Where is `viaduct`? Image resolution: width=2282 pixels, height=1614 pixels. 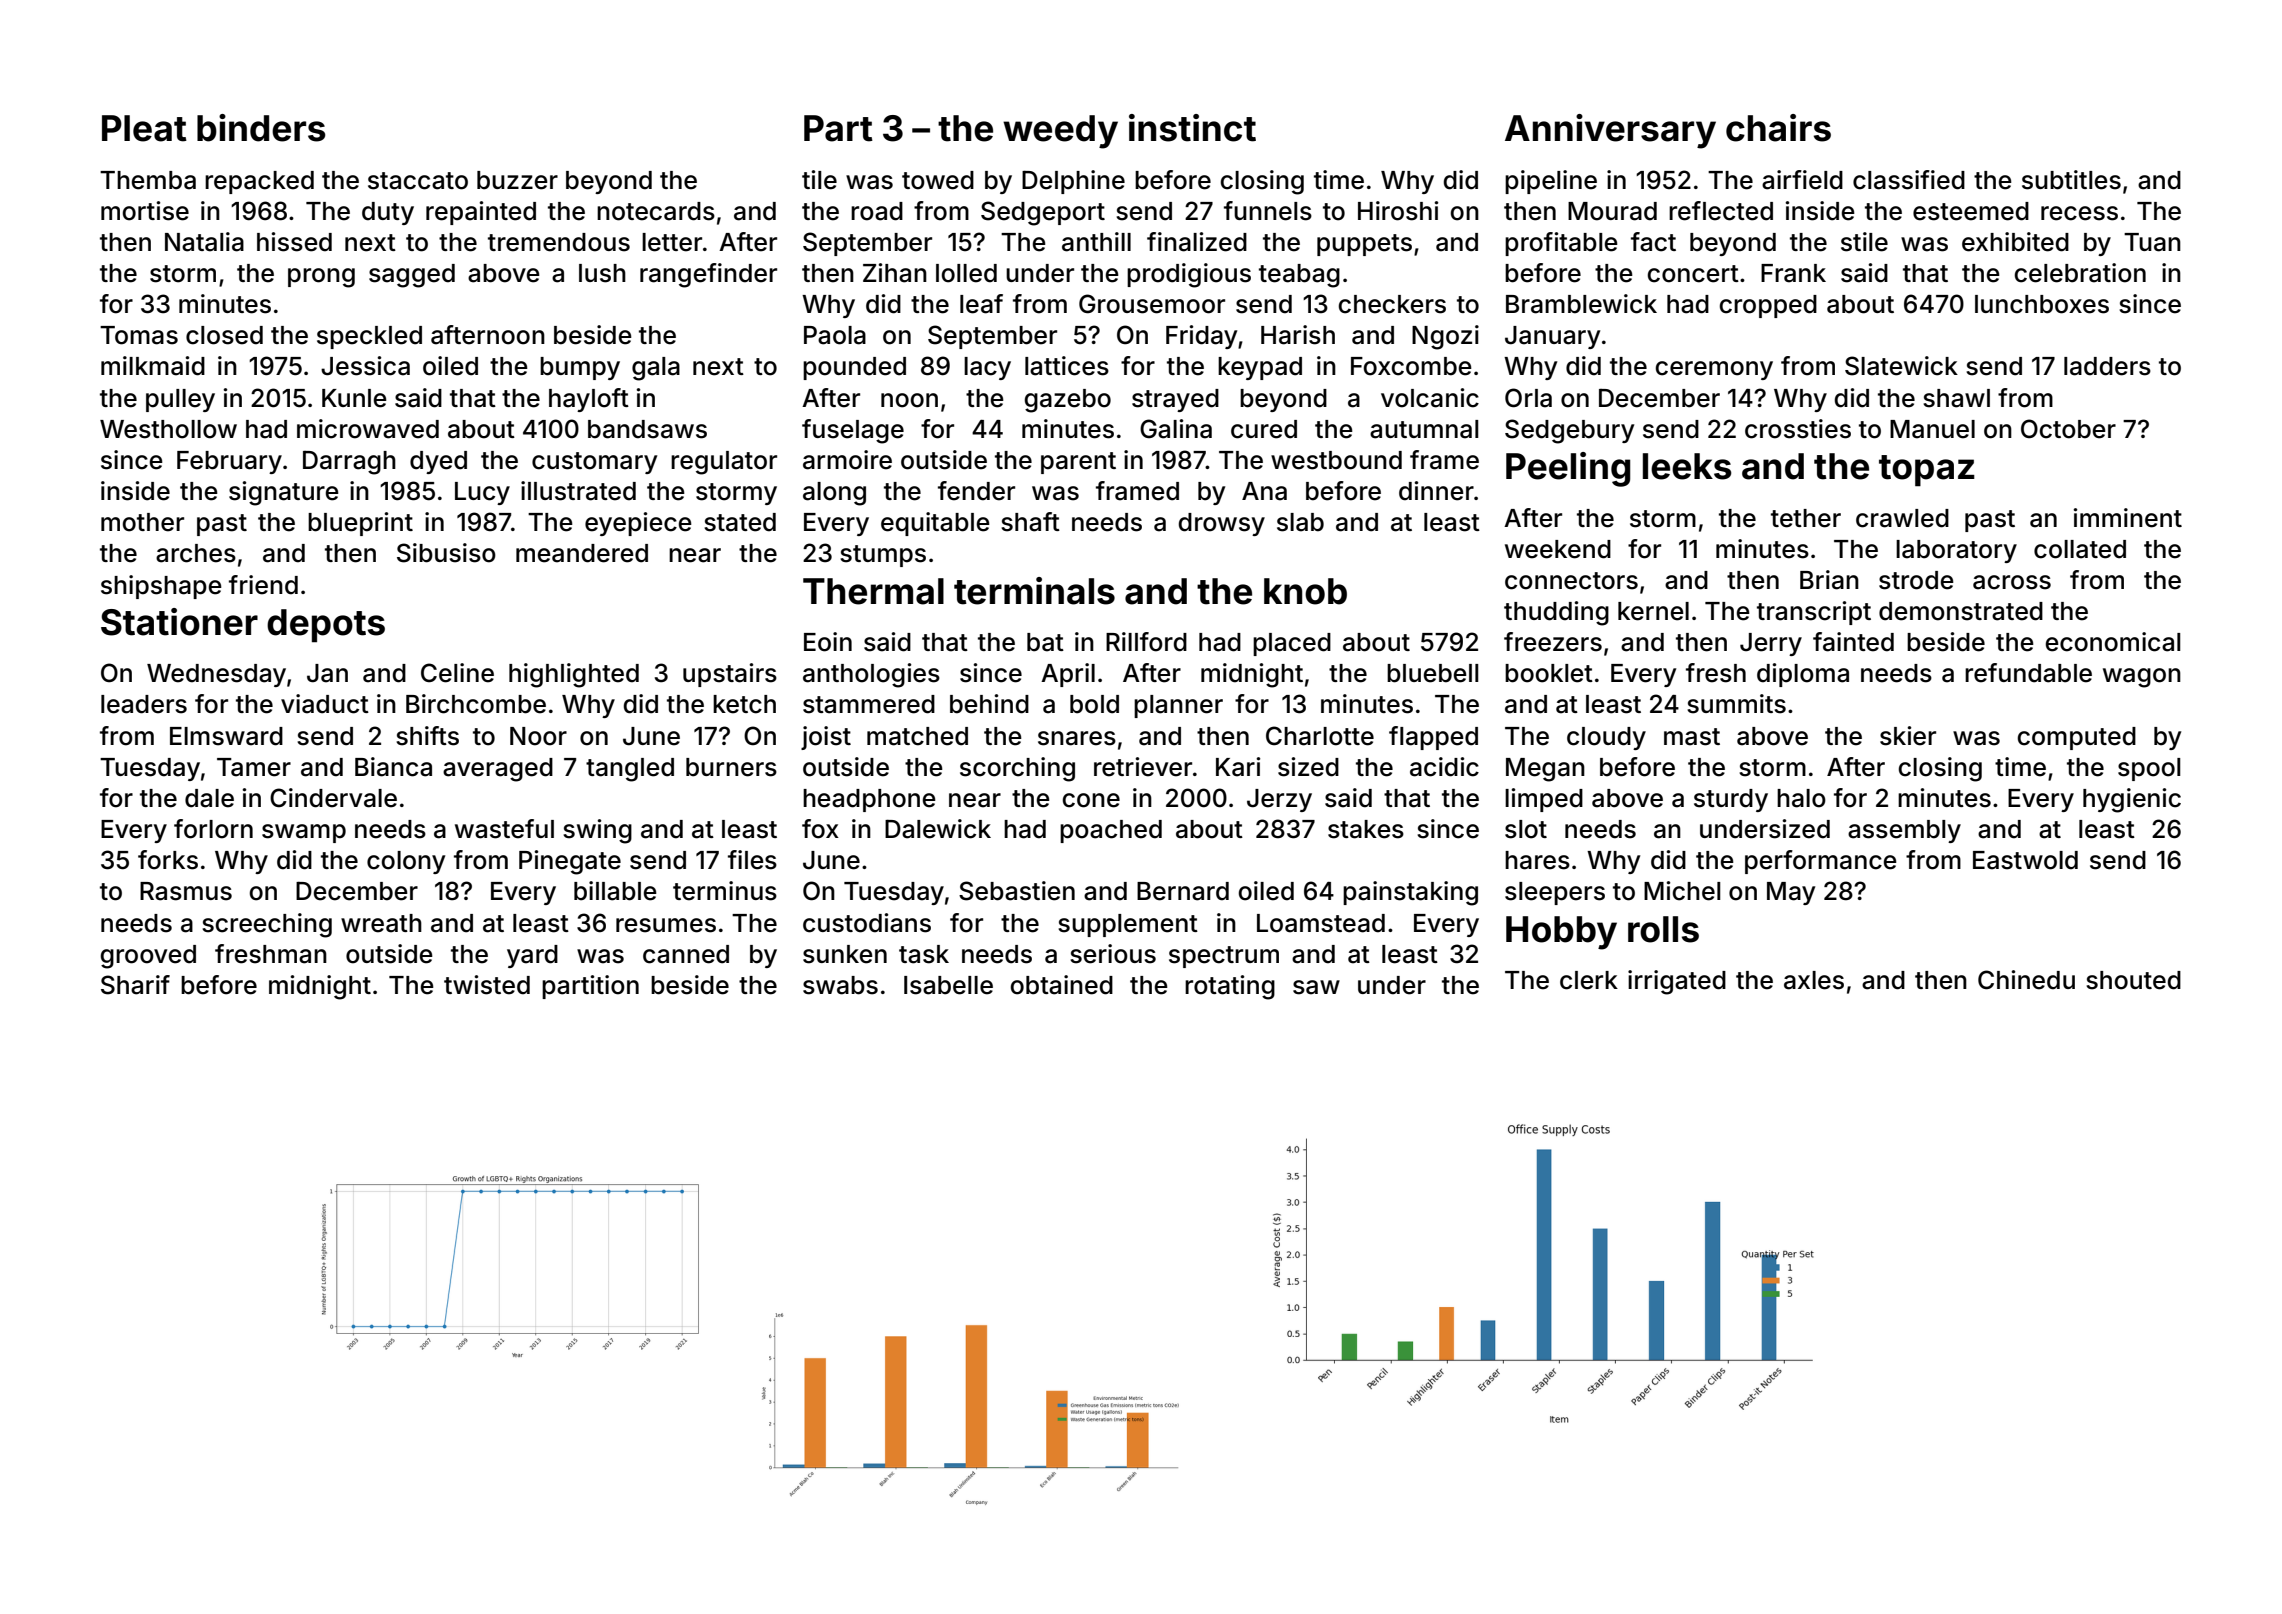 viaduct is located at coordinates (325, 704).
